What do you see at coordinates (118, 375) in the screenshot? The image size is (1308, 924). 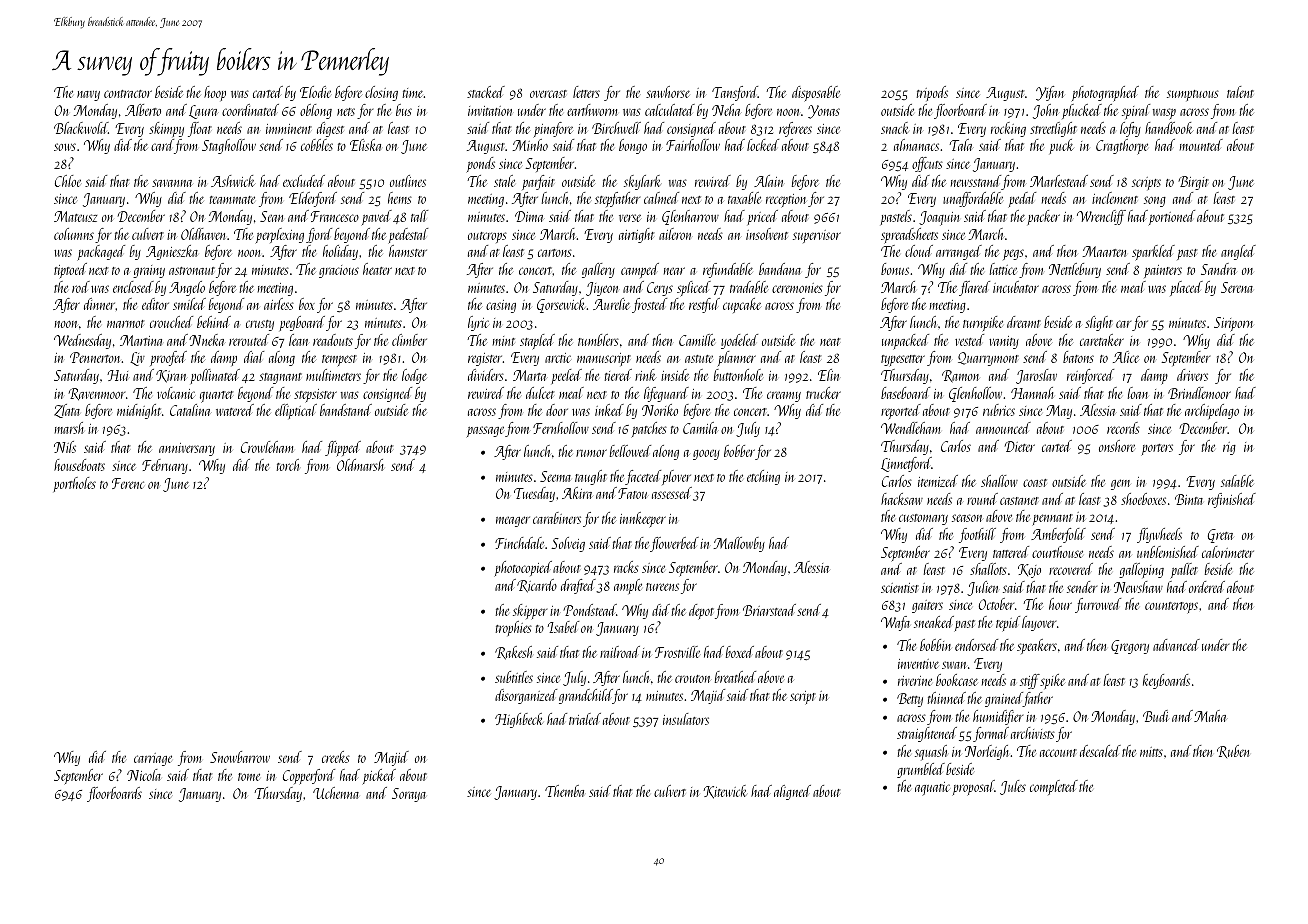 I see `Hui` at bounding box center [118, 375].
